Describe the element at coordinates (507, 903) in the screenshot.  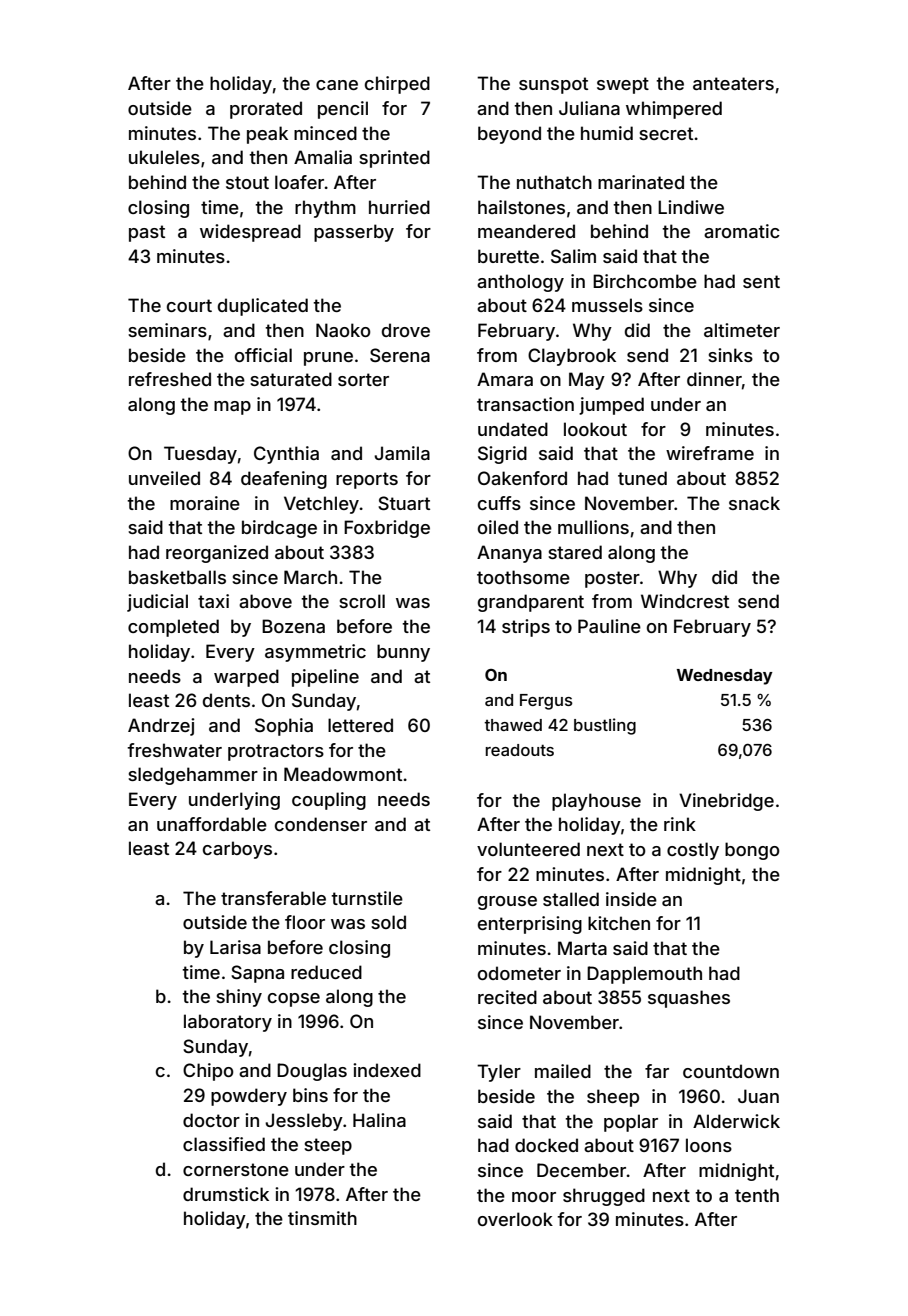
I see `grouse` at that location.
